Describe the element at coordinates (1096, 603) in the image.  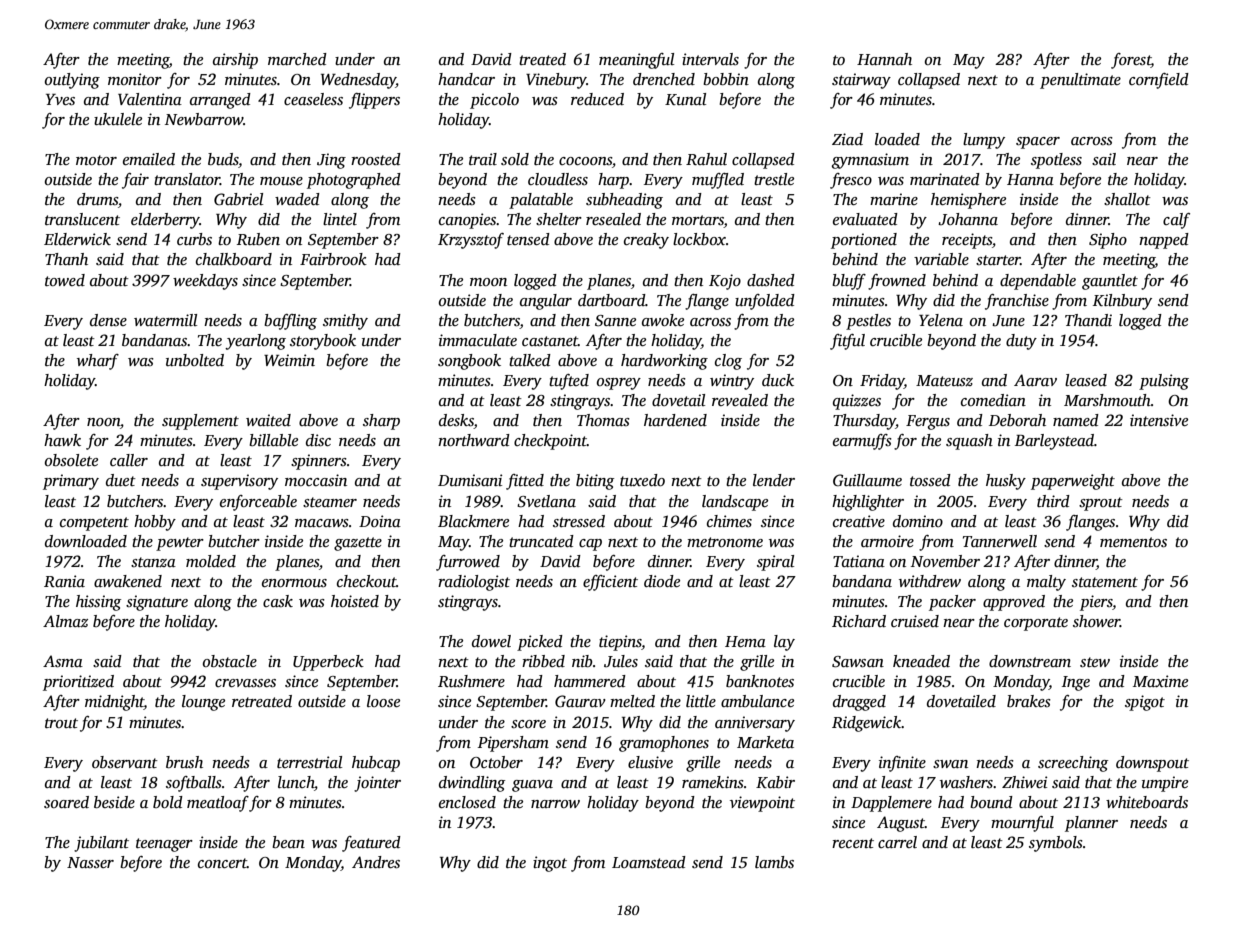
I see `piers` at that location.
